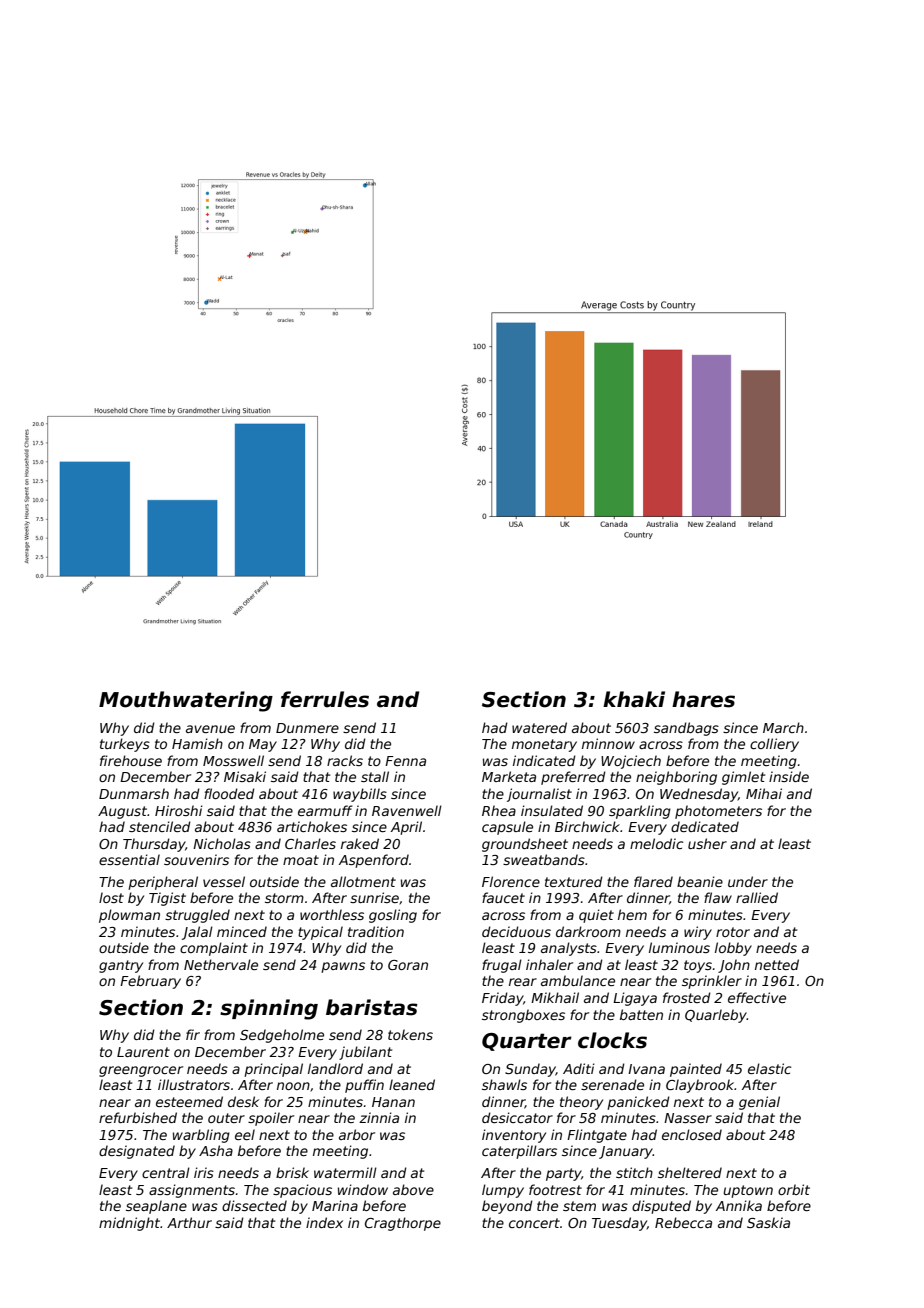 Image resolution: width=924 pixels, height=1308 pixels. I want to click on shawls, so click(504, 1084).
